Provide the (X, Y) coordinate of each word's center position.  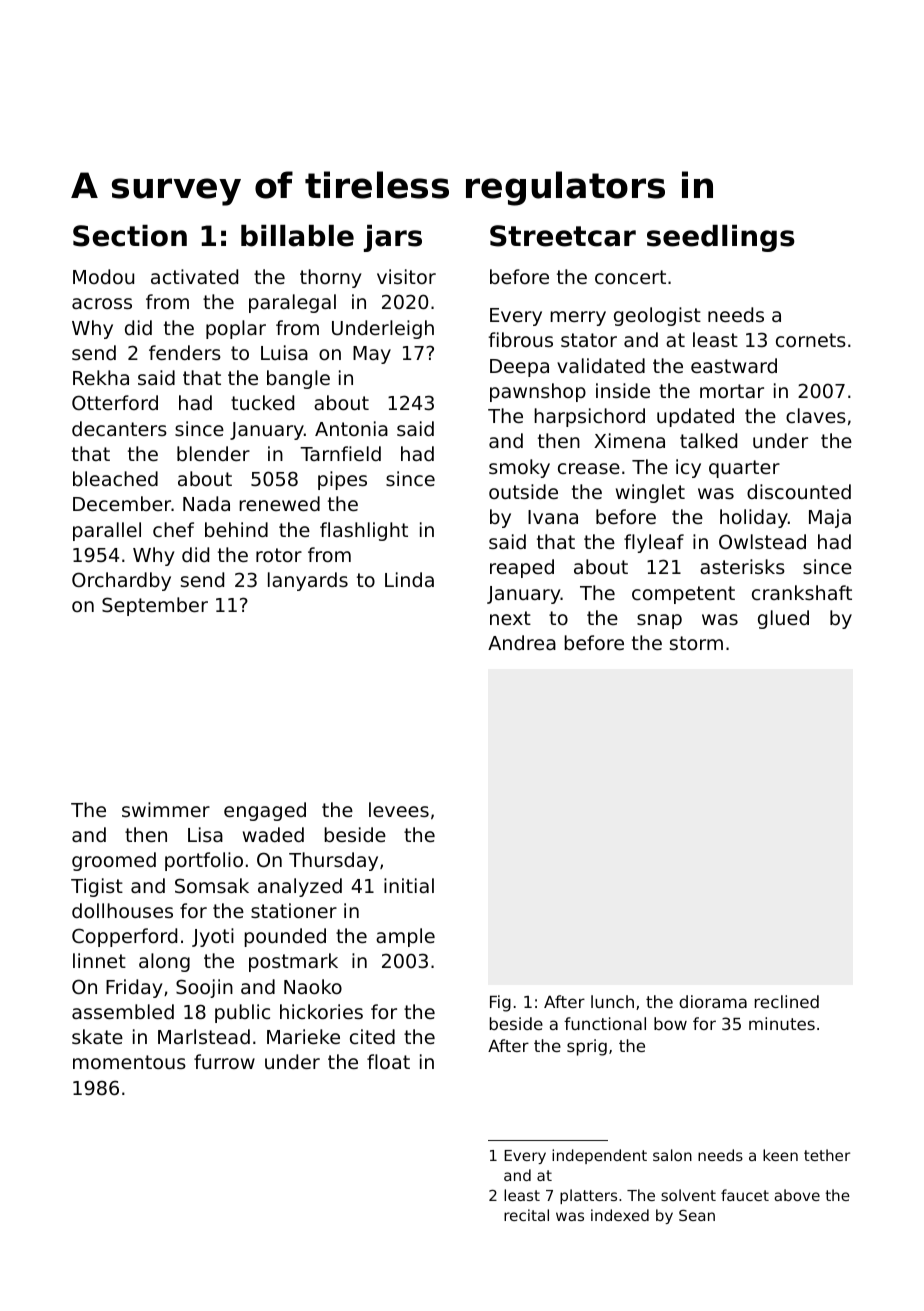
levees (399, 809)
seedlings (721, 238)
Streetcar (563, 236)
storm (696, 643)
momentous (129, 1062)
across (102, 303)
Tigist (97, 887)
